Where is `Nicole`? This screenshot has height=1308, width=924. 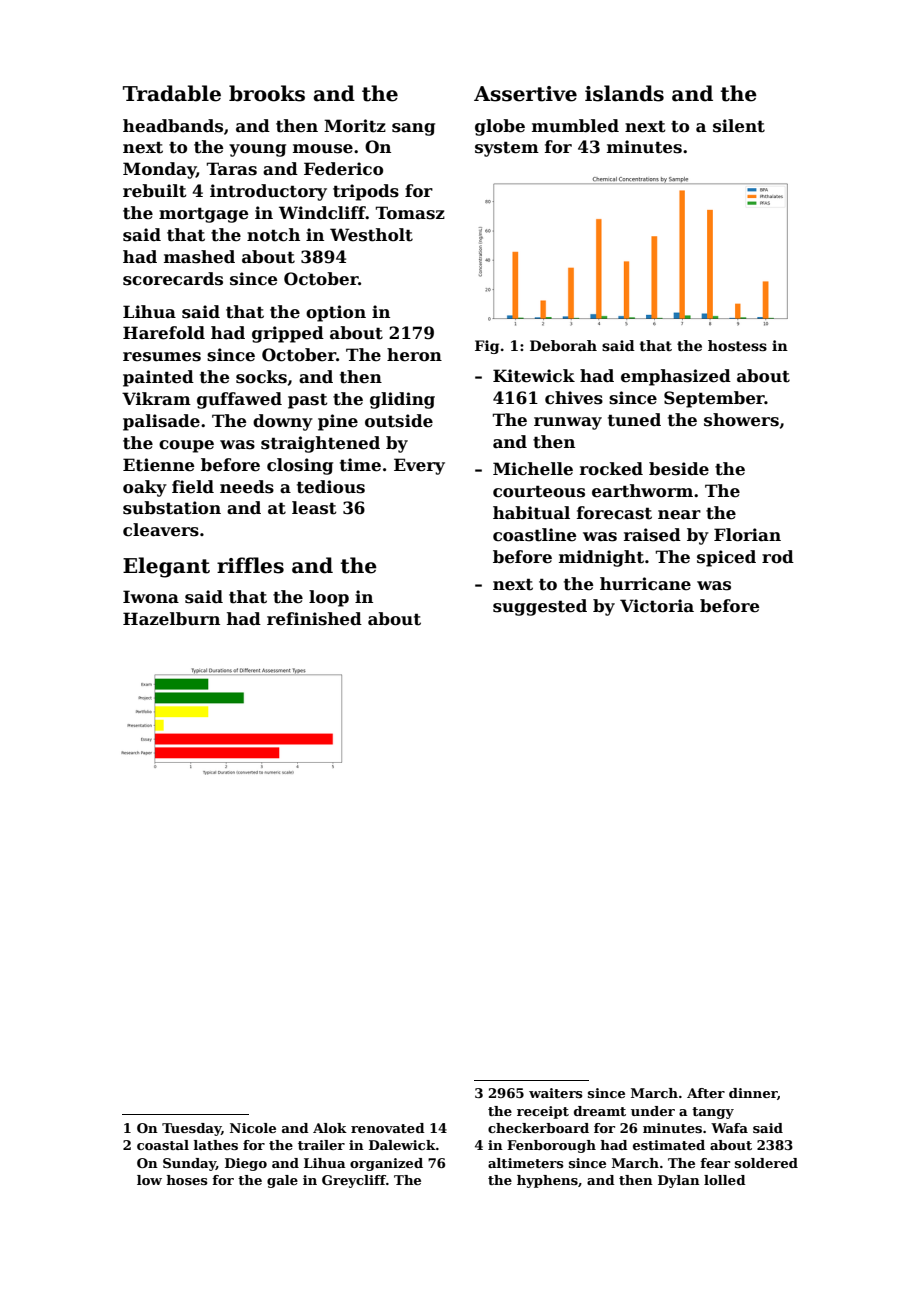 Nicole is located at coordinates (253, 1128).
